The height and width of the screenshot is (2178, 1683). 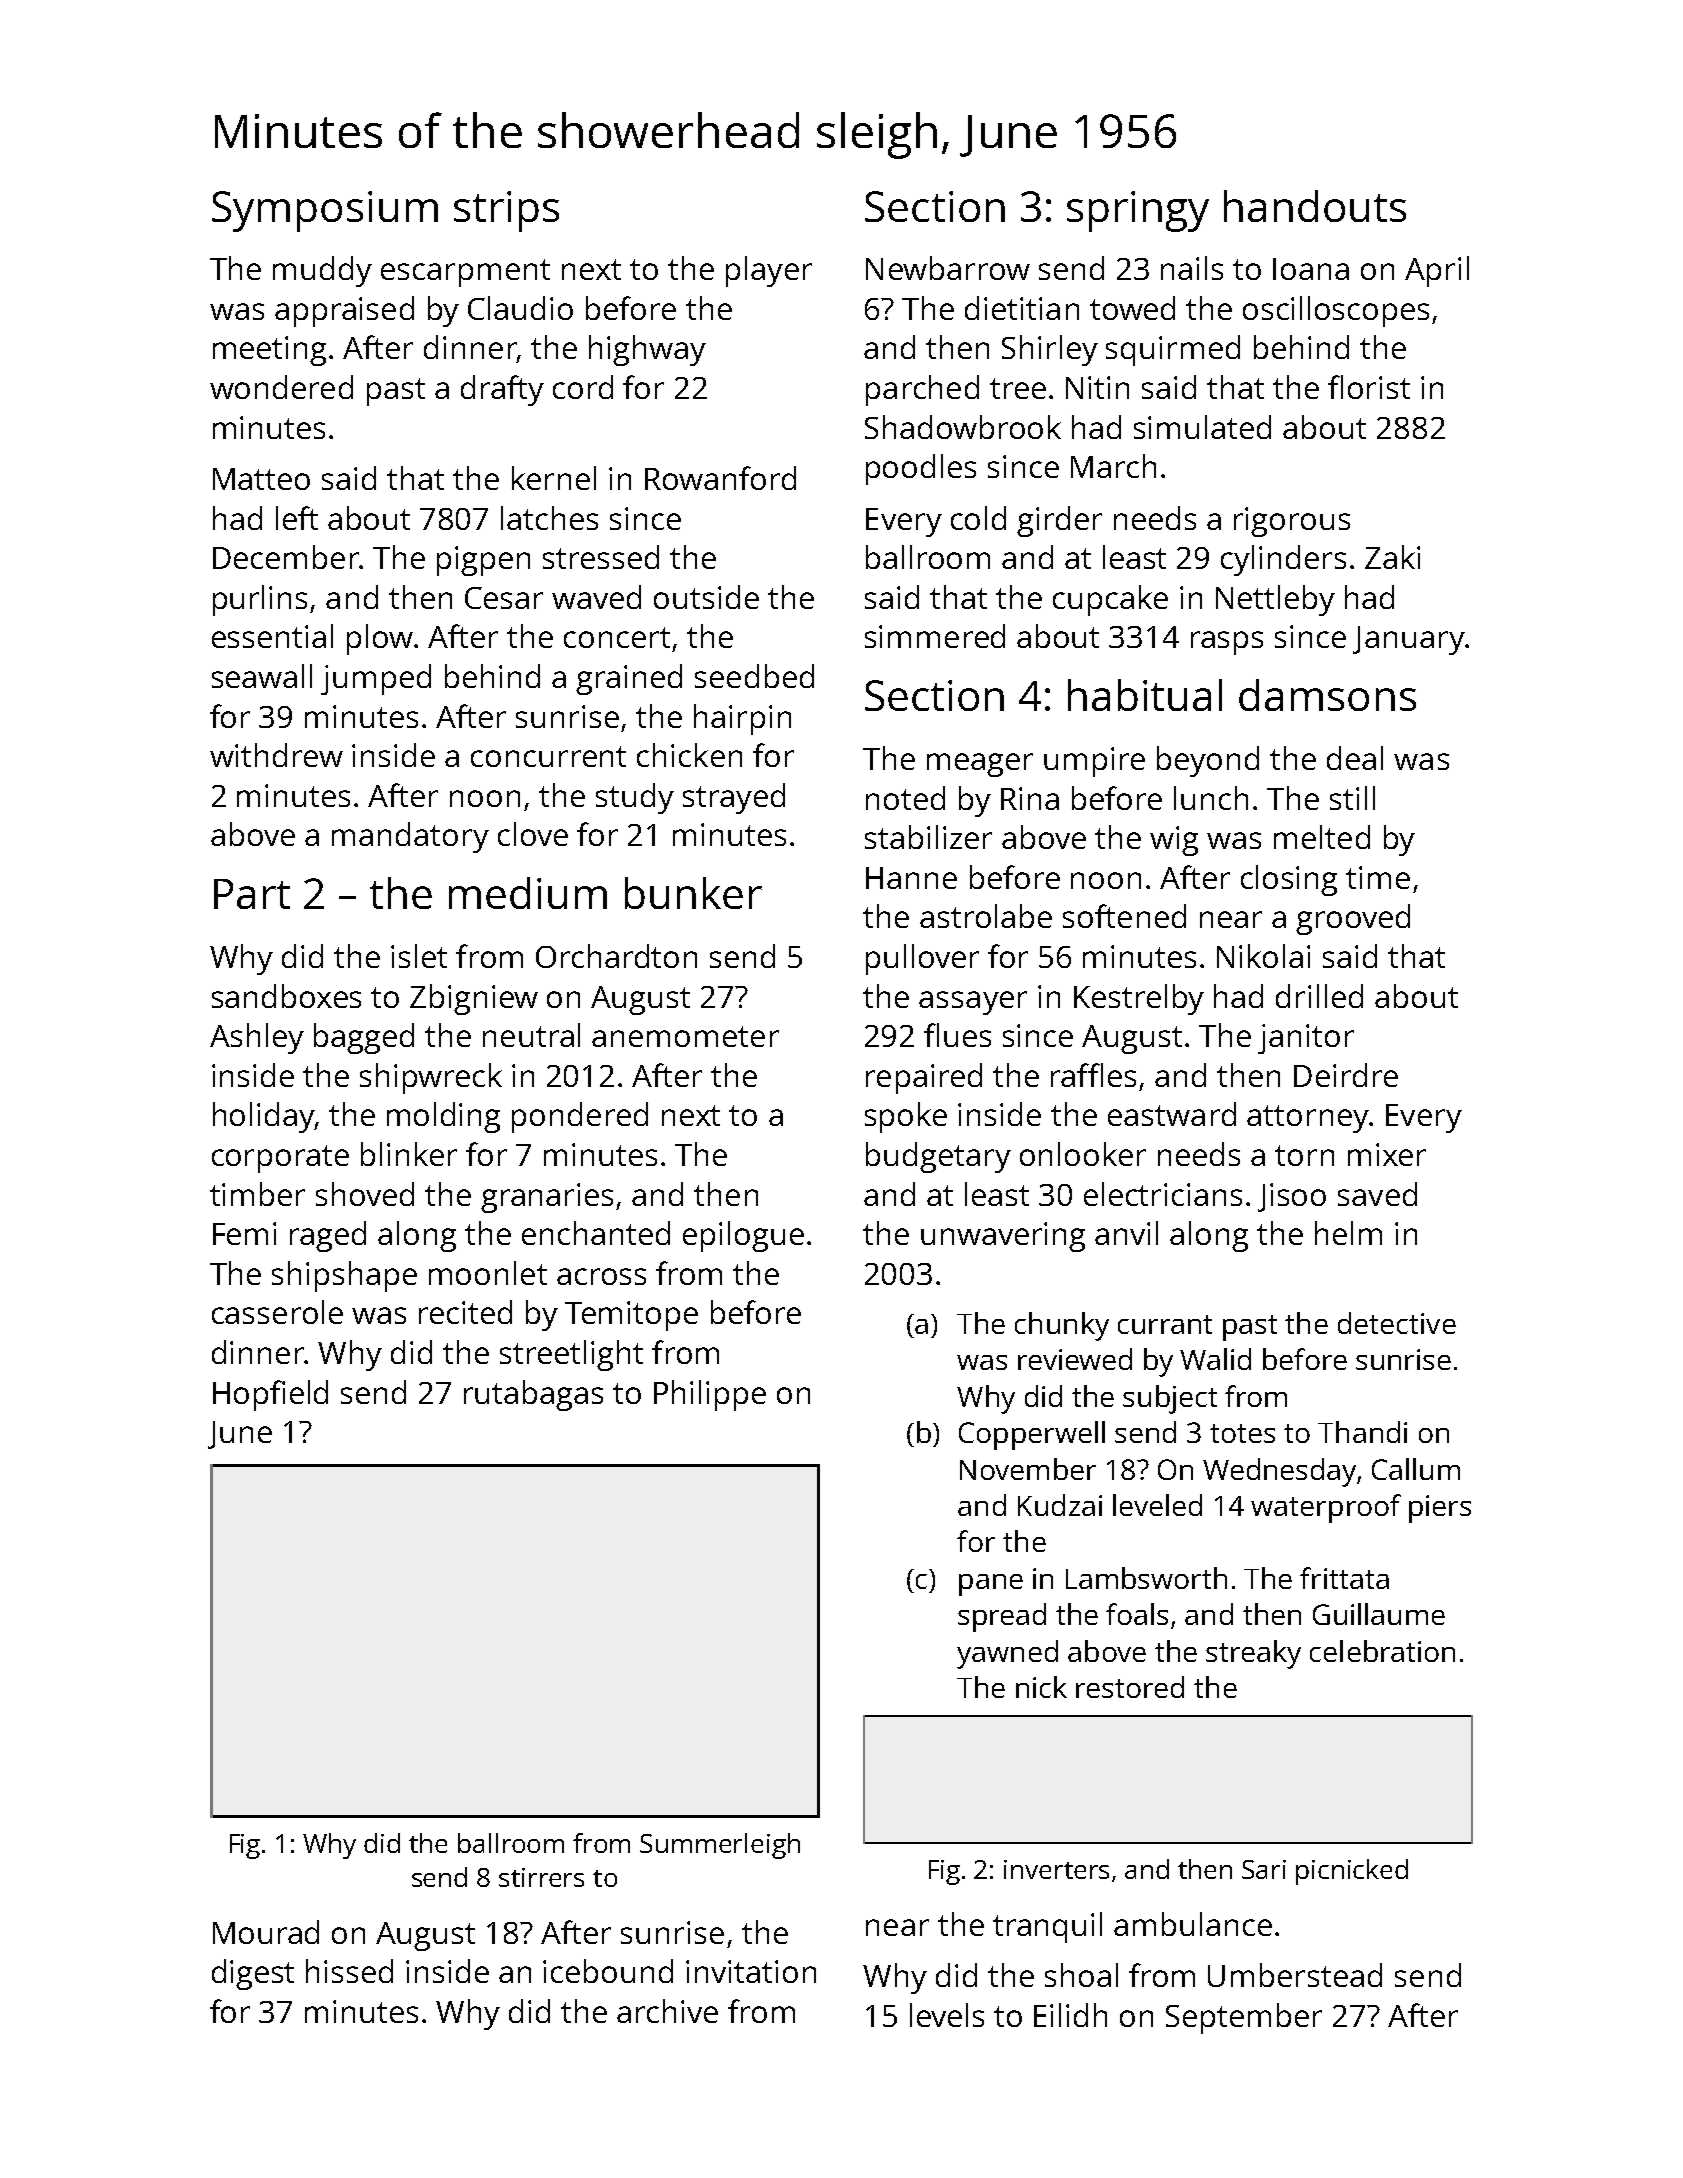 I want to click on concurrent, so click(x=548, y=756).
